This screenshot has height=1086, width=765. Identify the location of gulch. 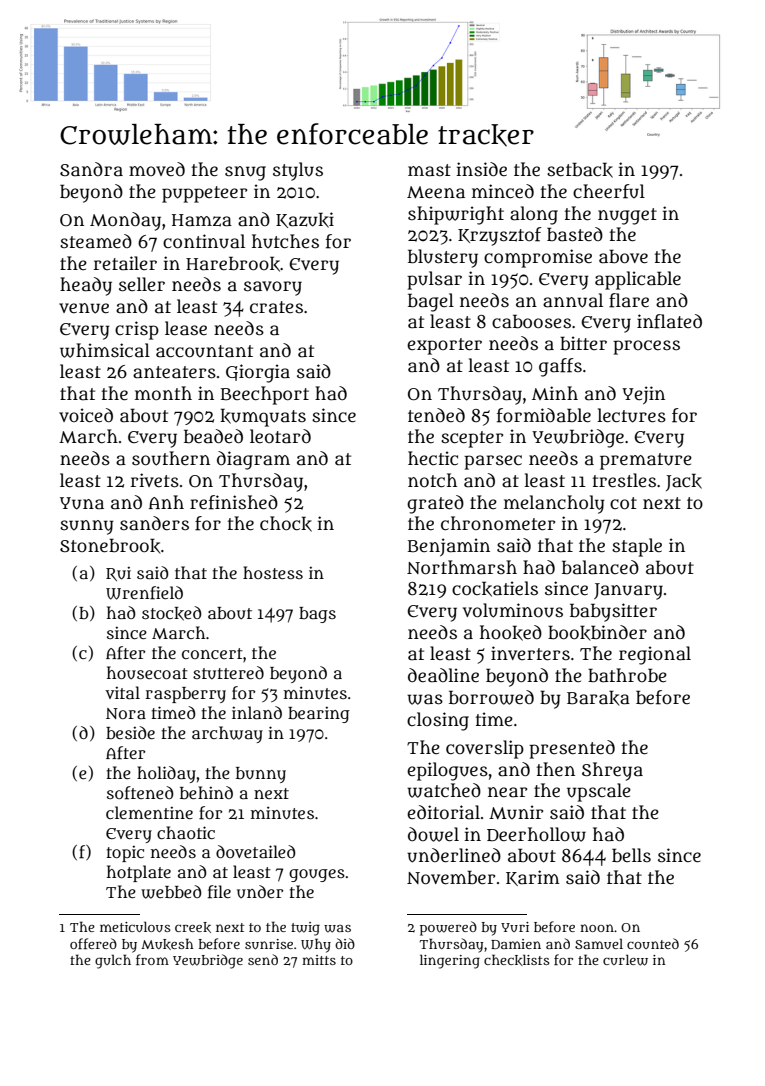
(113, 961).
